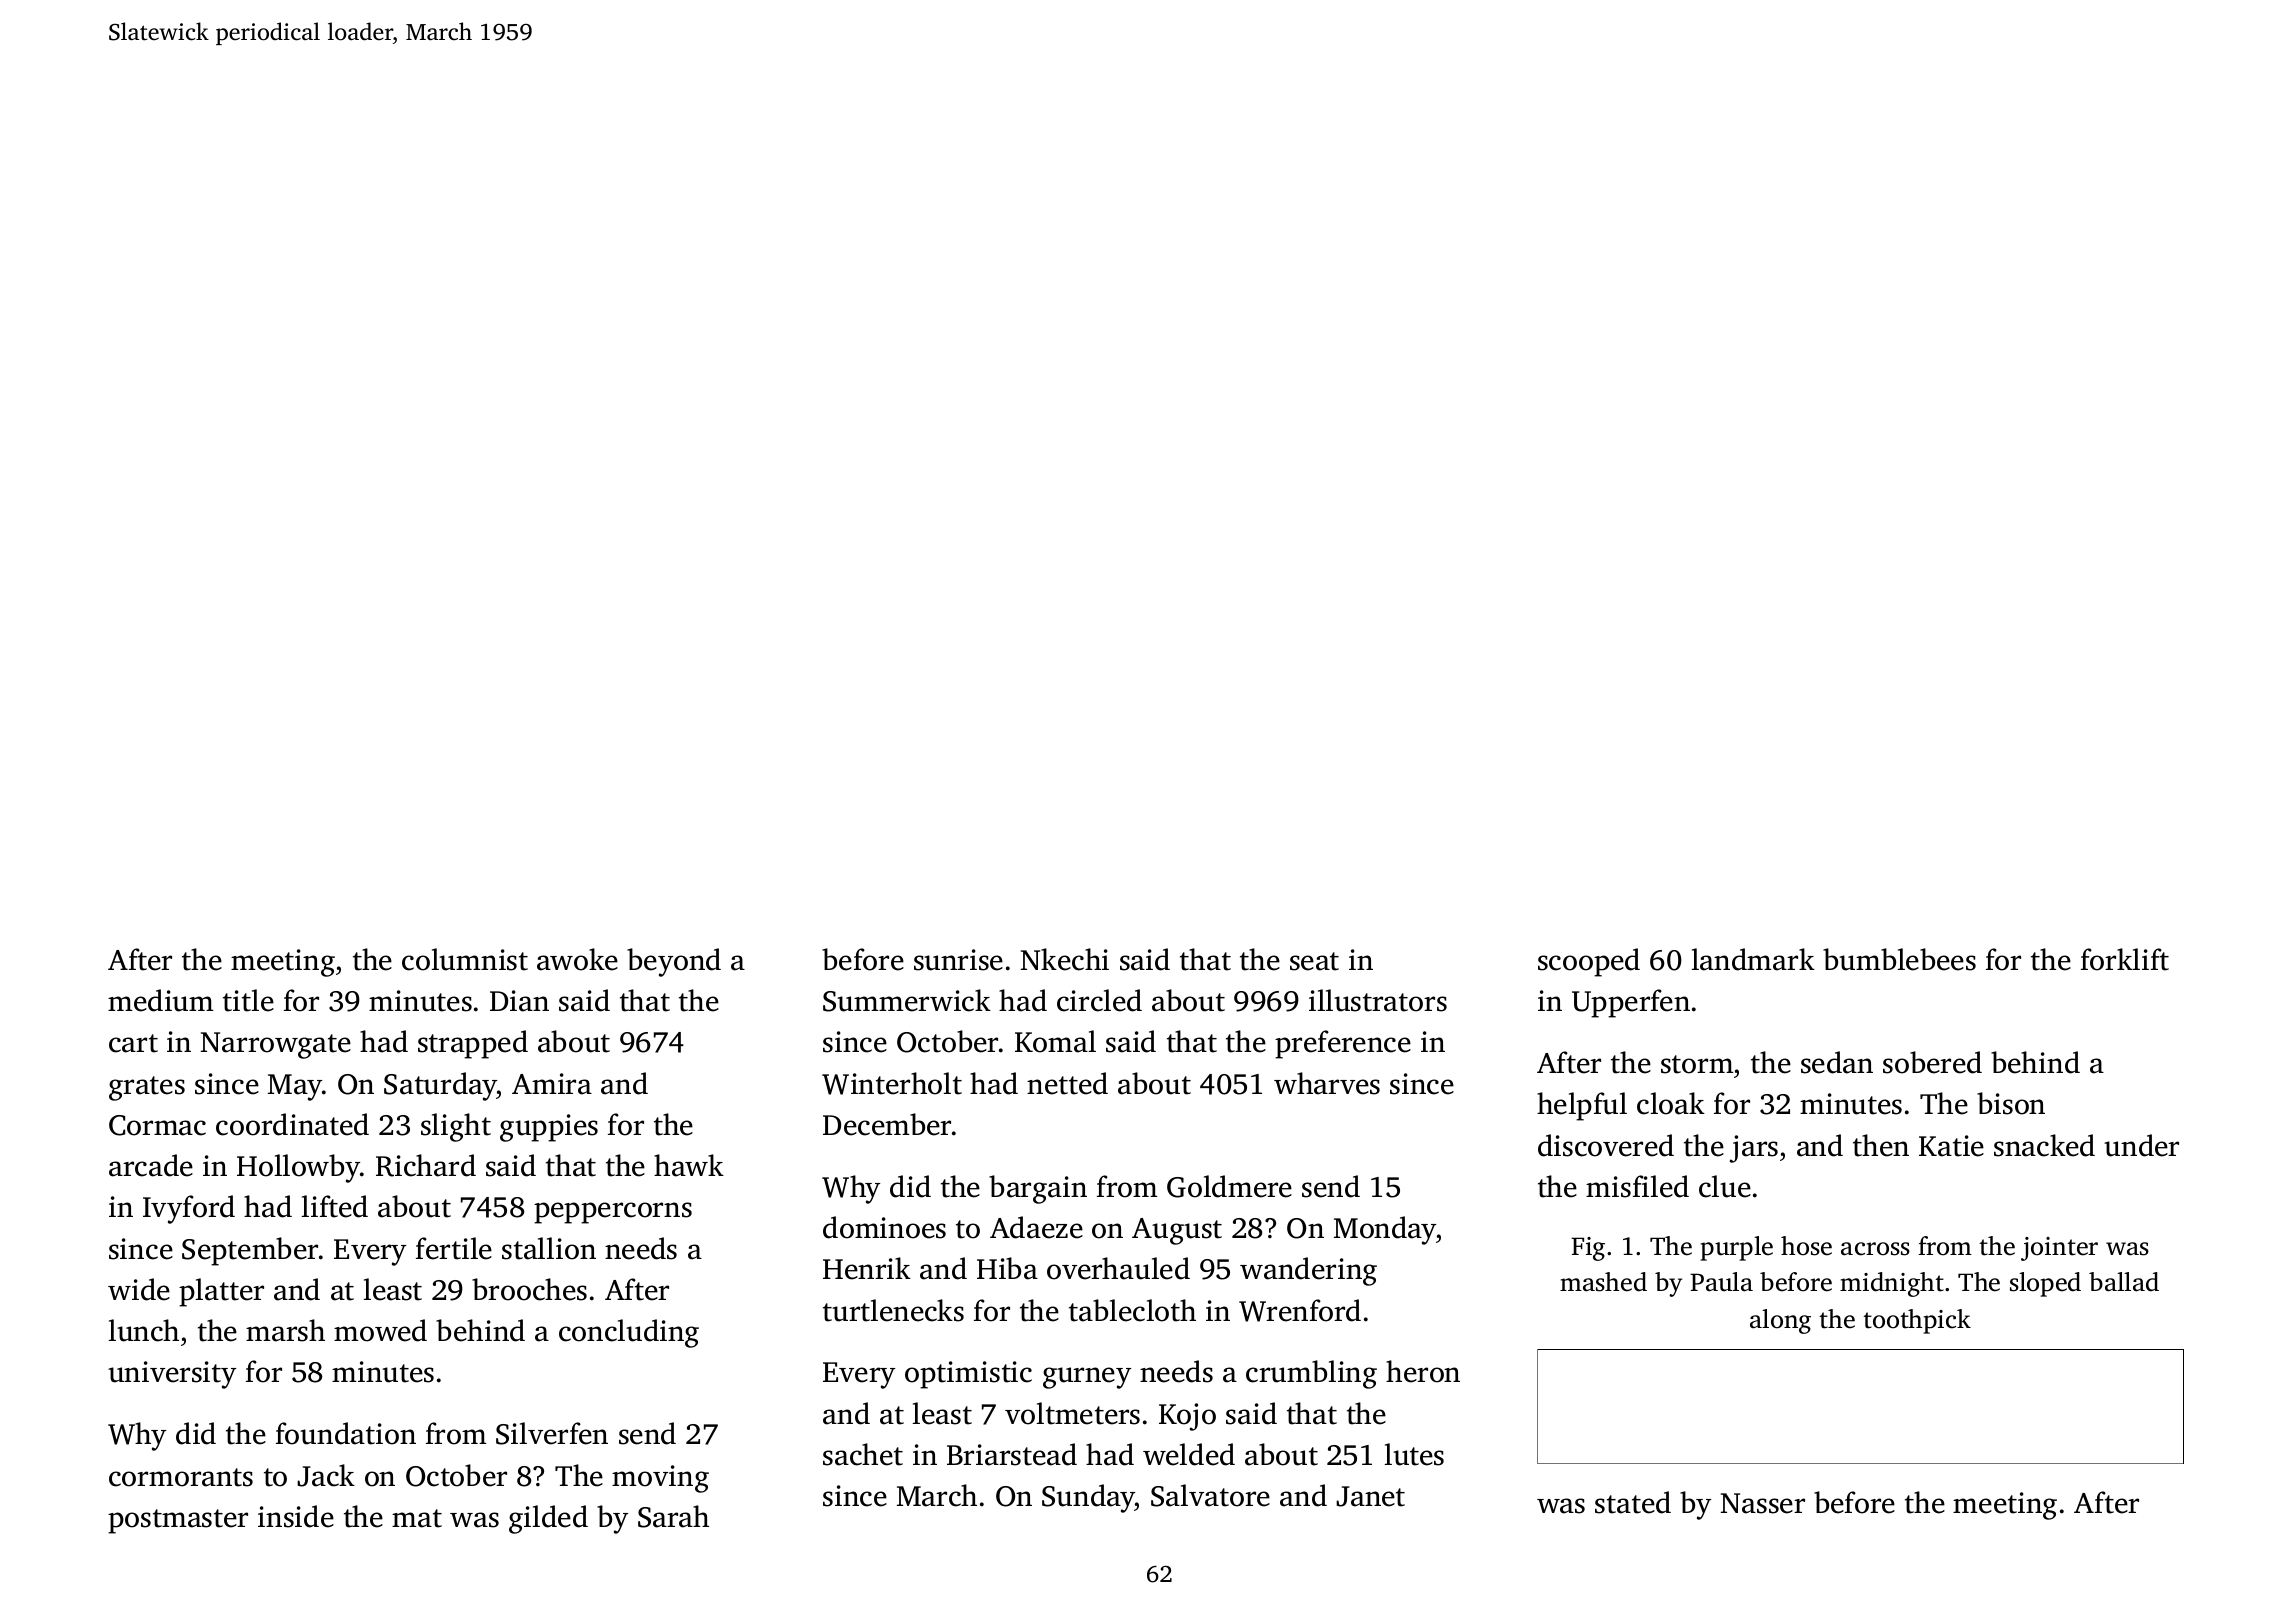 The image size is (2292, 1620). I want to click on jointer, so click(2059, 1249).
